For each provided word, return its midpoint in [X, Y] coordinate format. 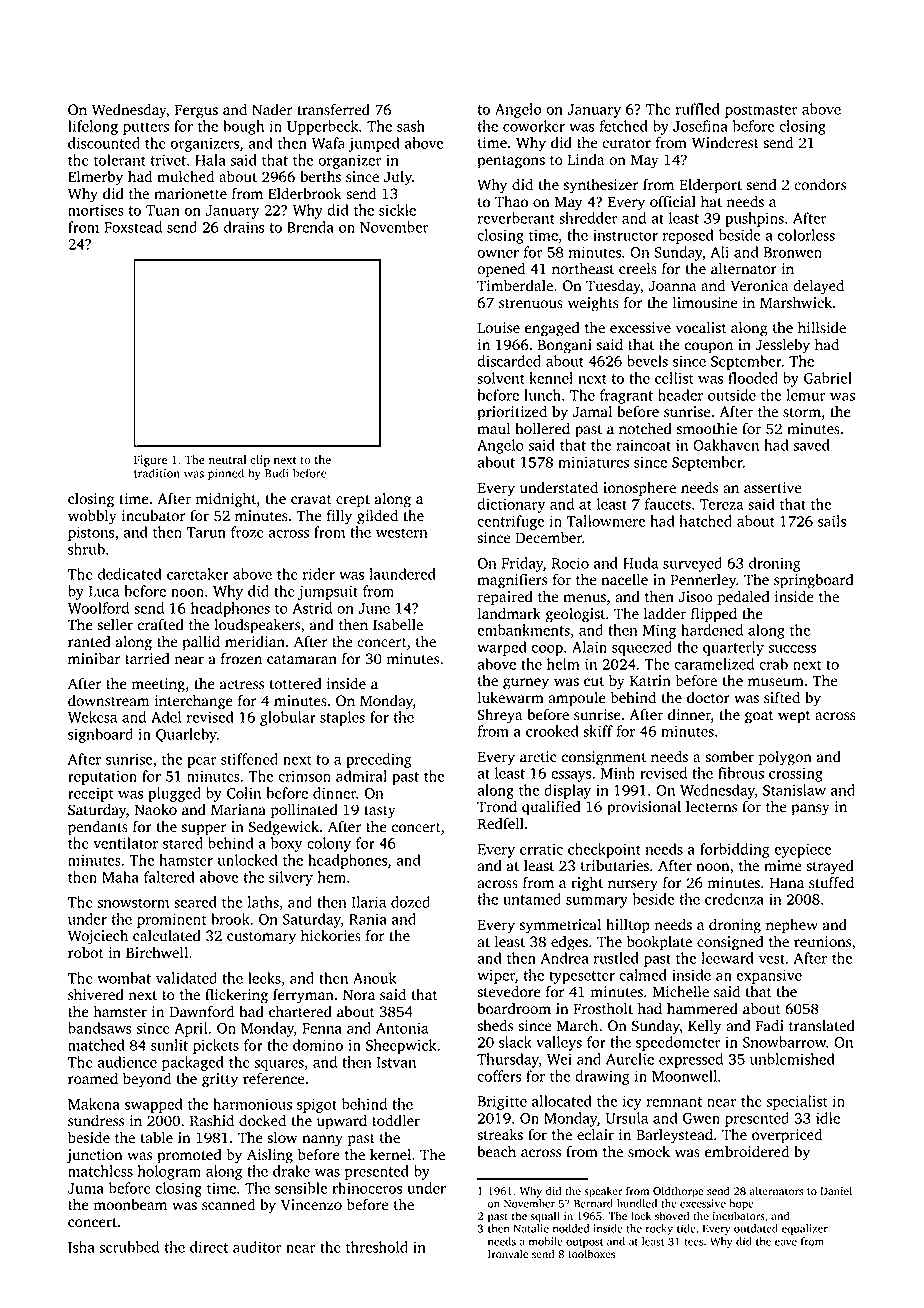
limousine [705, 303]
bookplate [659, 943]
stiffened [249, 759]
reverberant [516, 218]
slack [515, 1042]
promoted [189, 1156]
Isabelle [398, 625]
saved [811, 445]
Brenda [310, 227]
